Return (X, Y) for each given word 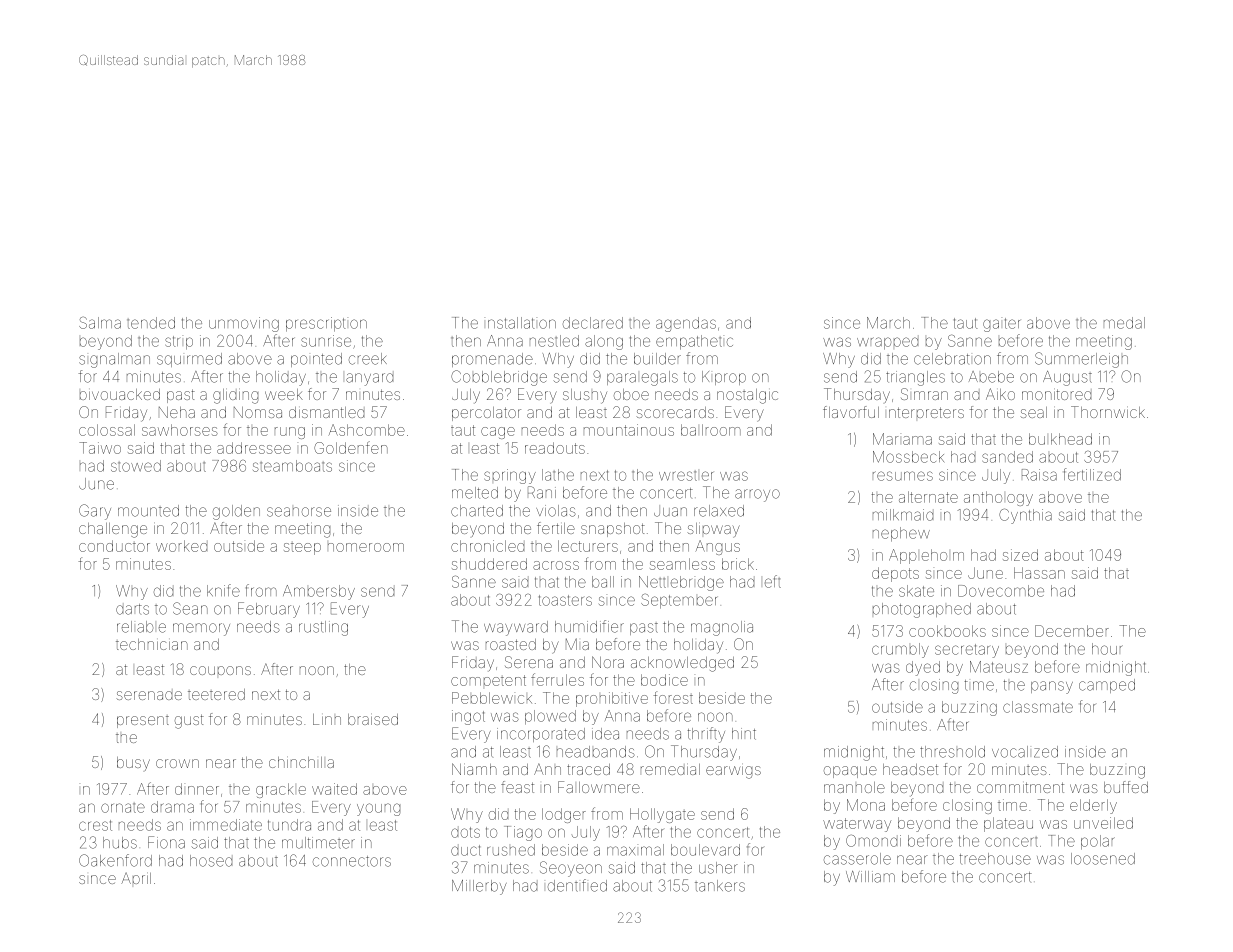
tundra (289, 825)
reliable (141, 627)
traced (588, 769)
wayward (516, 628)
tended (151, 323)
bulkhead (1060, 439)
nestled (554, 341)
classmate (1038, 707)
